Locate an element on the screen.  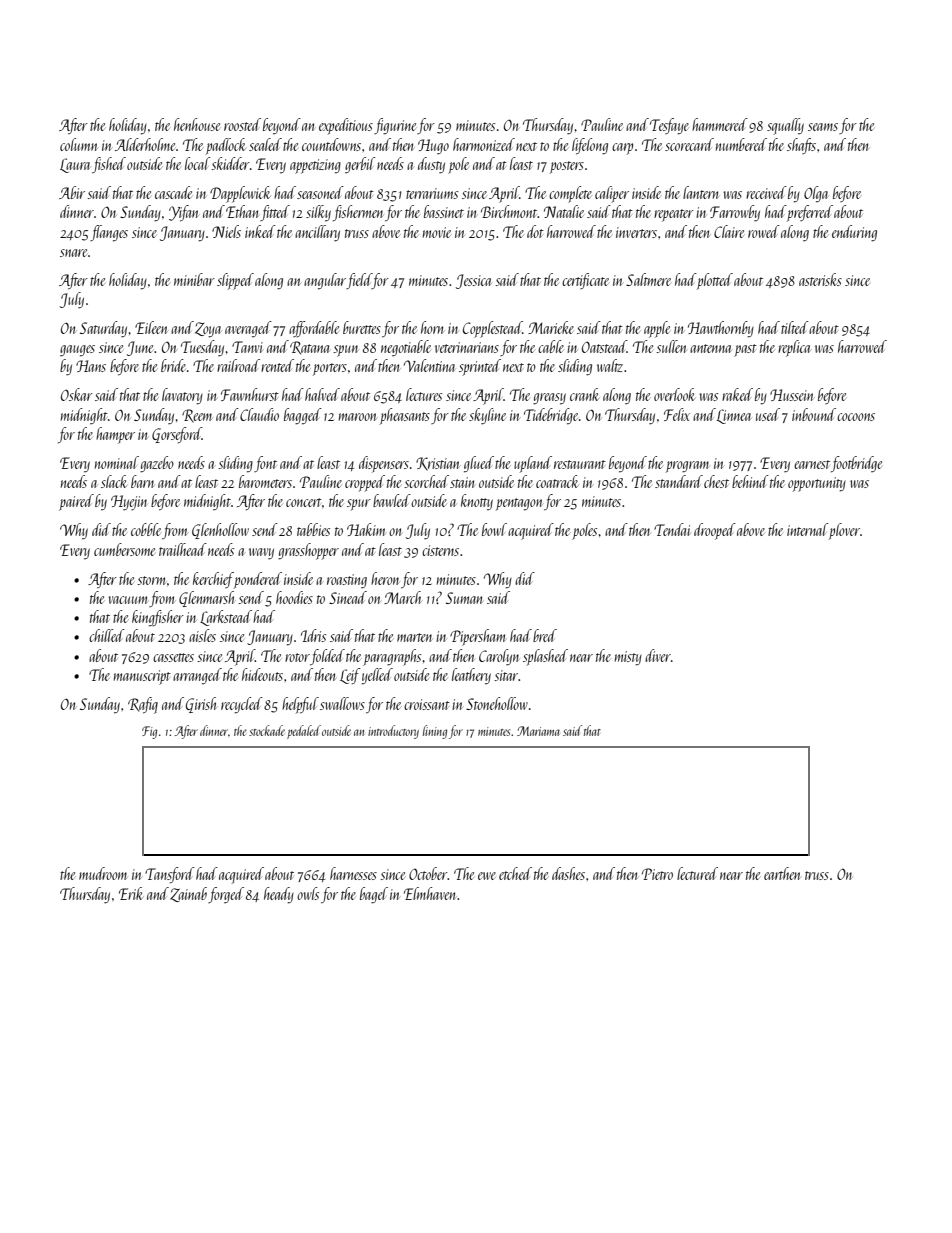
earnest is located at coordinates (812, 464).
